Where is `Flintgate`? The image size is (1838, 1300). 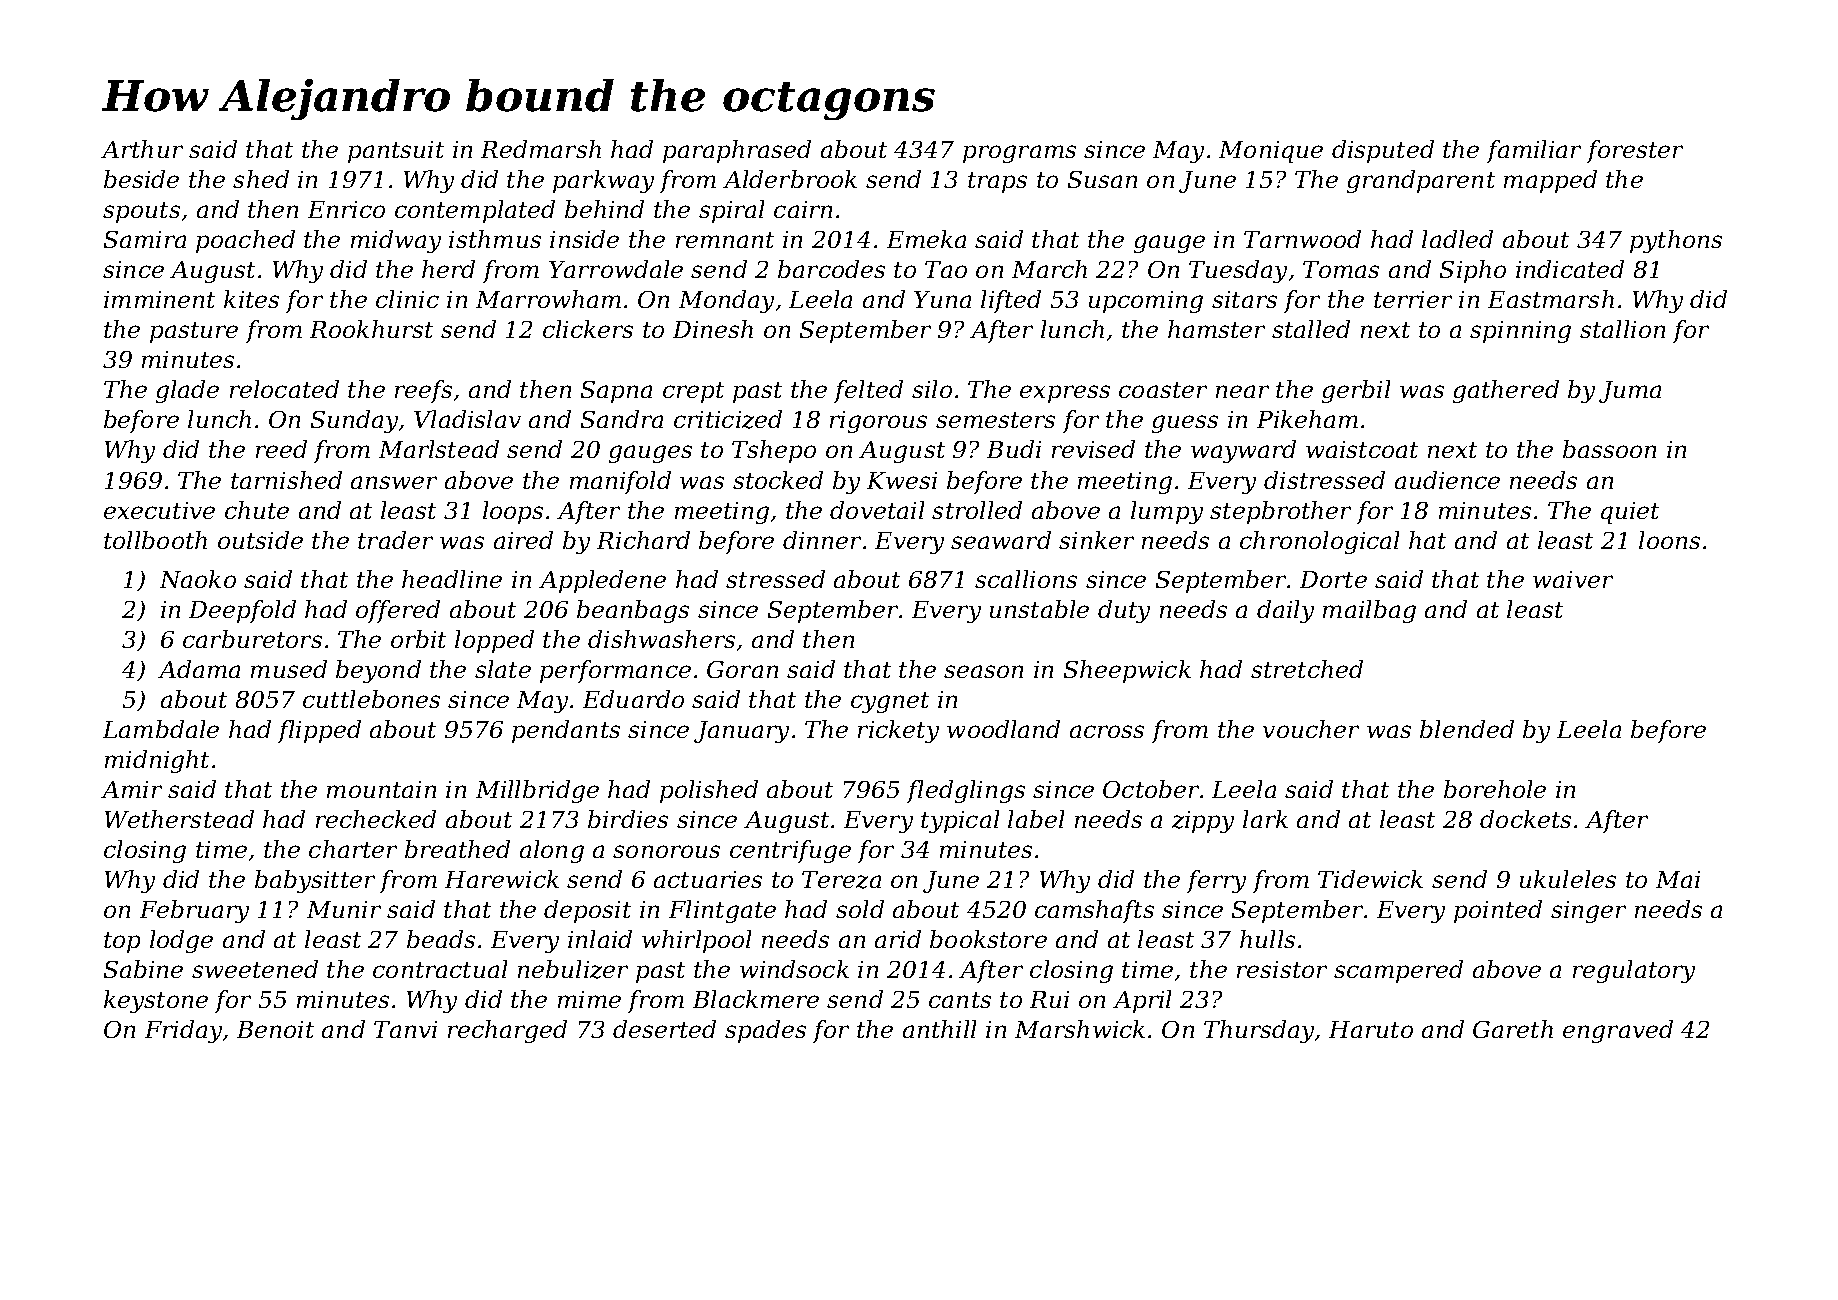
Flintgate is located at coordinates (722, 911).
